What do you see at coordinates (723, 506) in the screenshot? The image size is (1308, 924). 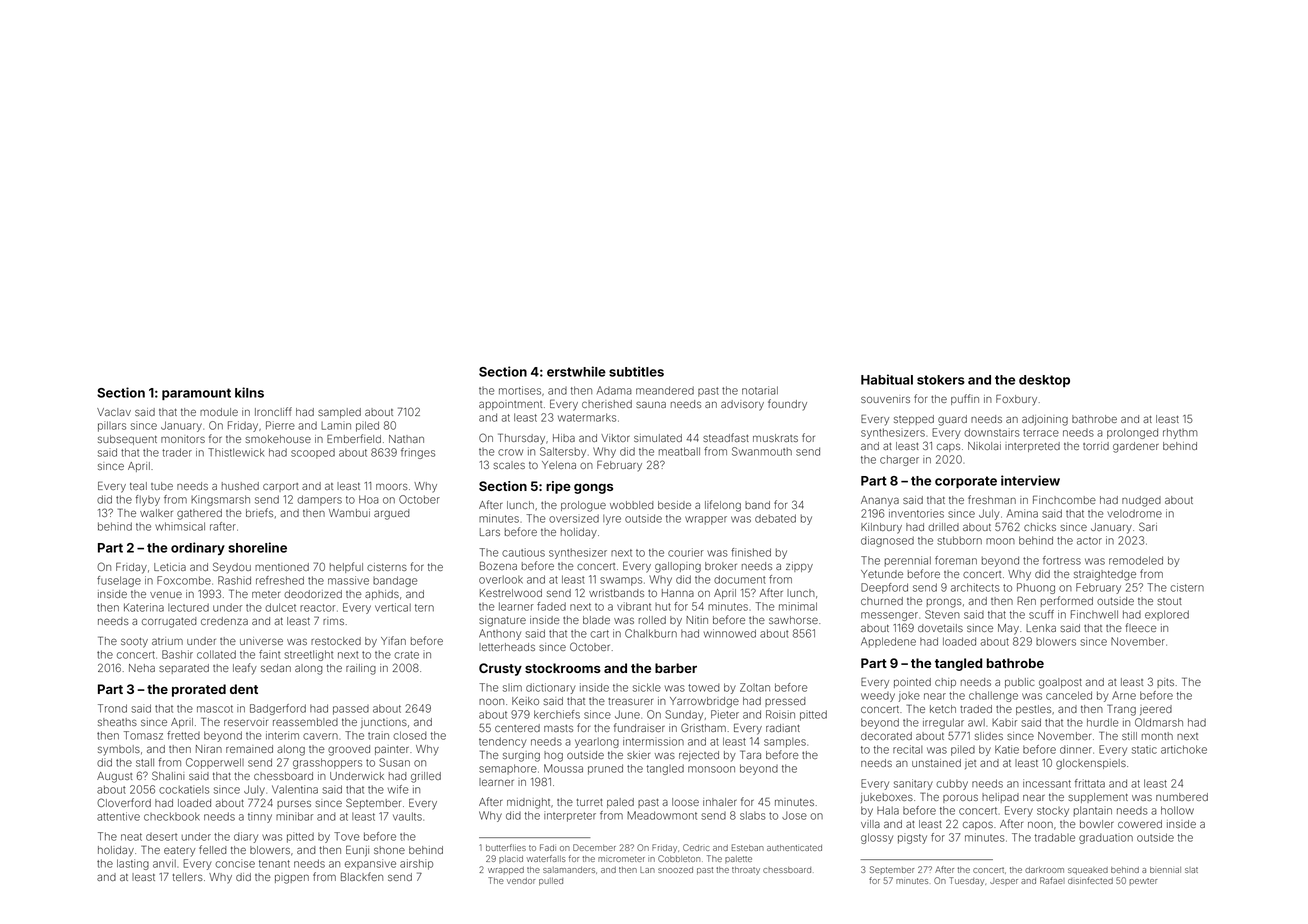 I see `lifelong` at bounding box center [723, 506].
